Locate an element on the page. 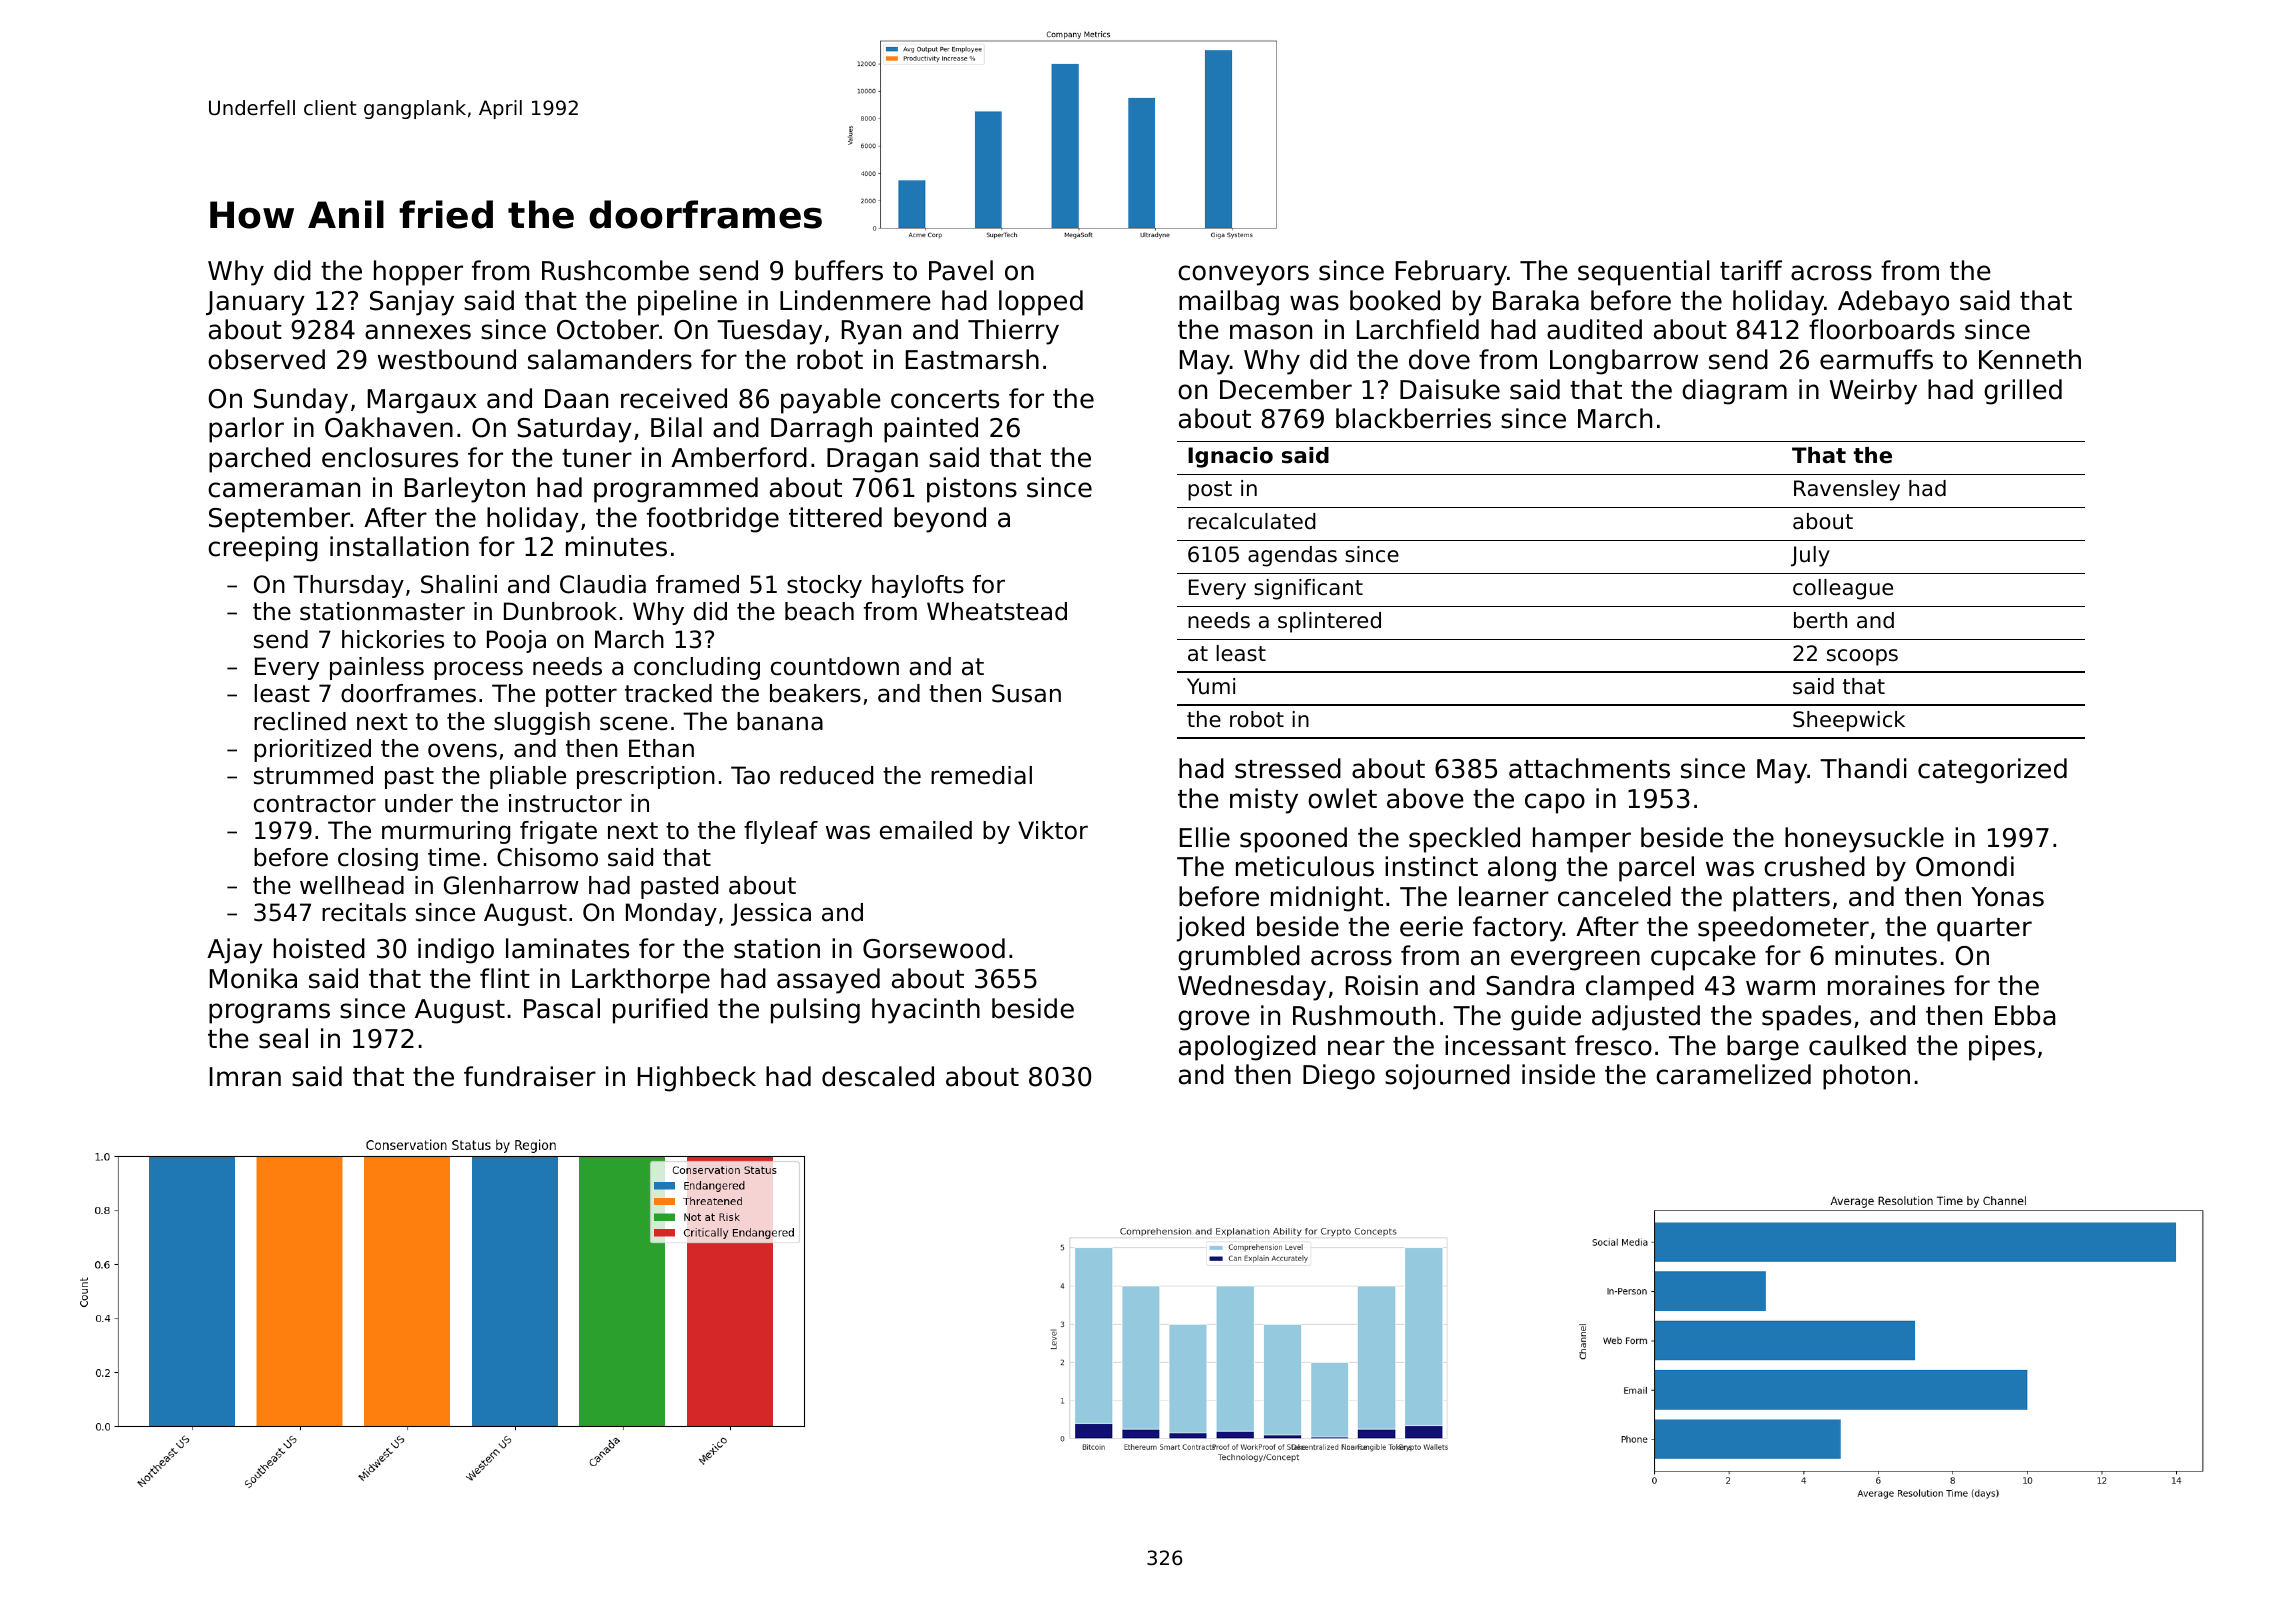 This page has height=1620, width=2292. conveyors is located at coordinates (1243, 275).
